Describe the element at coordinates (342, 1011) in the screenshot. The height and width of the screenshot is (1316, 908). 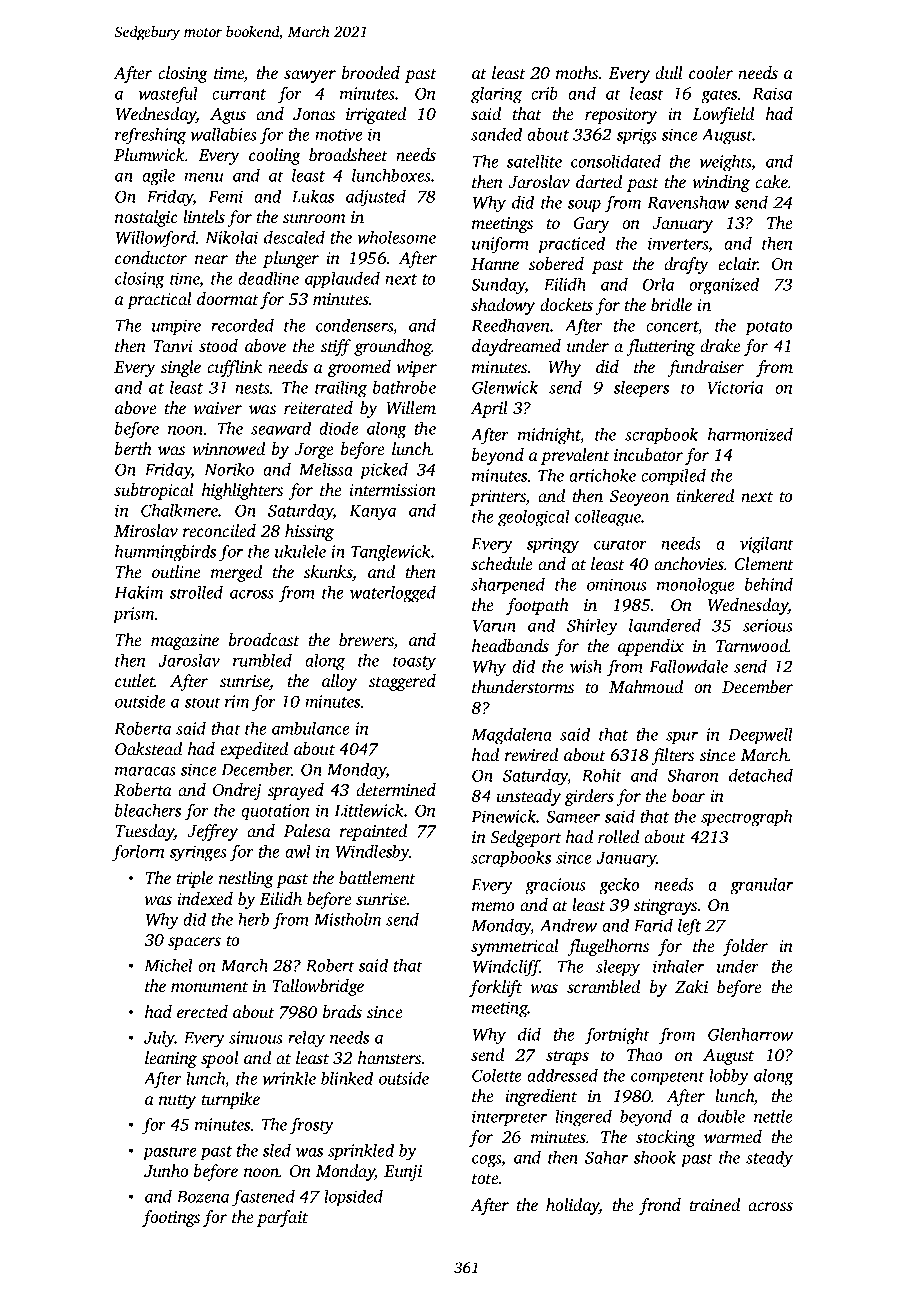
I see `brads` at that location.
